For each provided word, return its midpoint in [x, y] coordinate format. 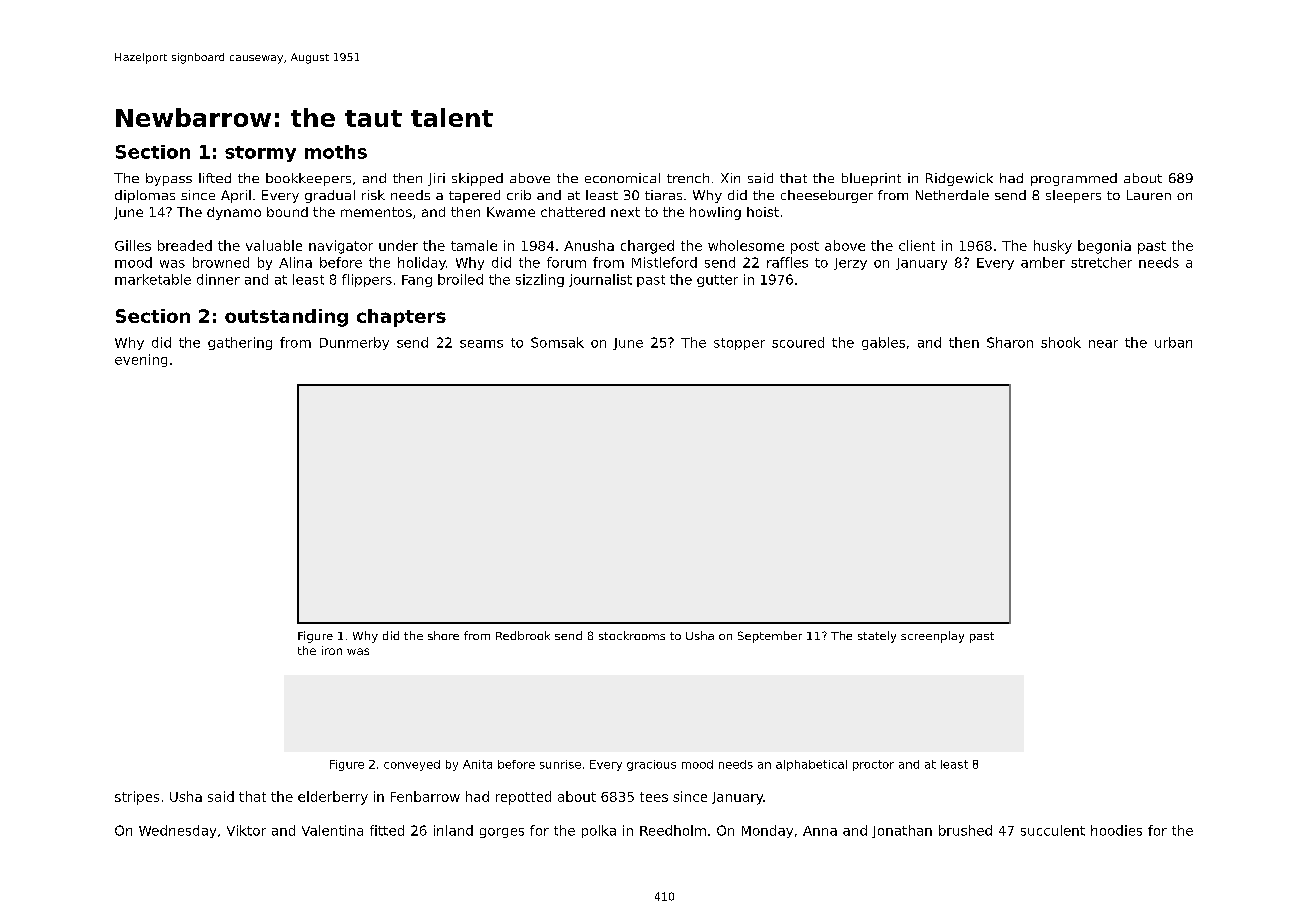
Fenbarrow [425, 796]
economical [622, 178]
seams [481, 344]
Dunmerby [354, 343]
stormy [260, 154]
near [1103, 344]
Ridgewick [959, 179]
